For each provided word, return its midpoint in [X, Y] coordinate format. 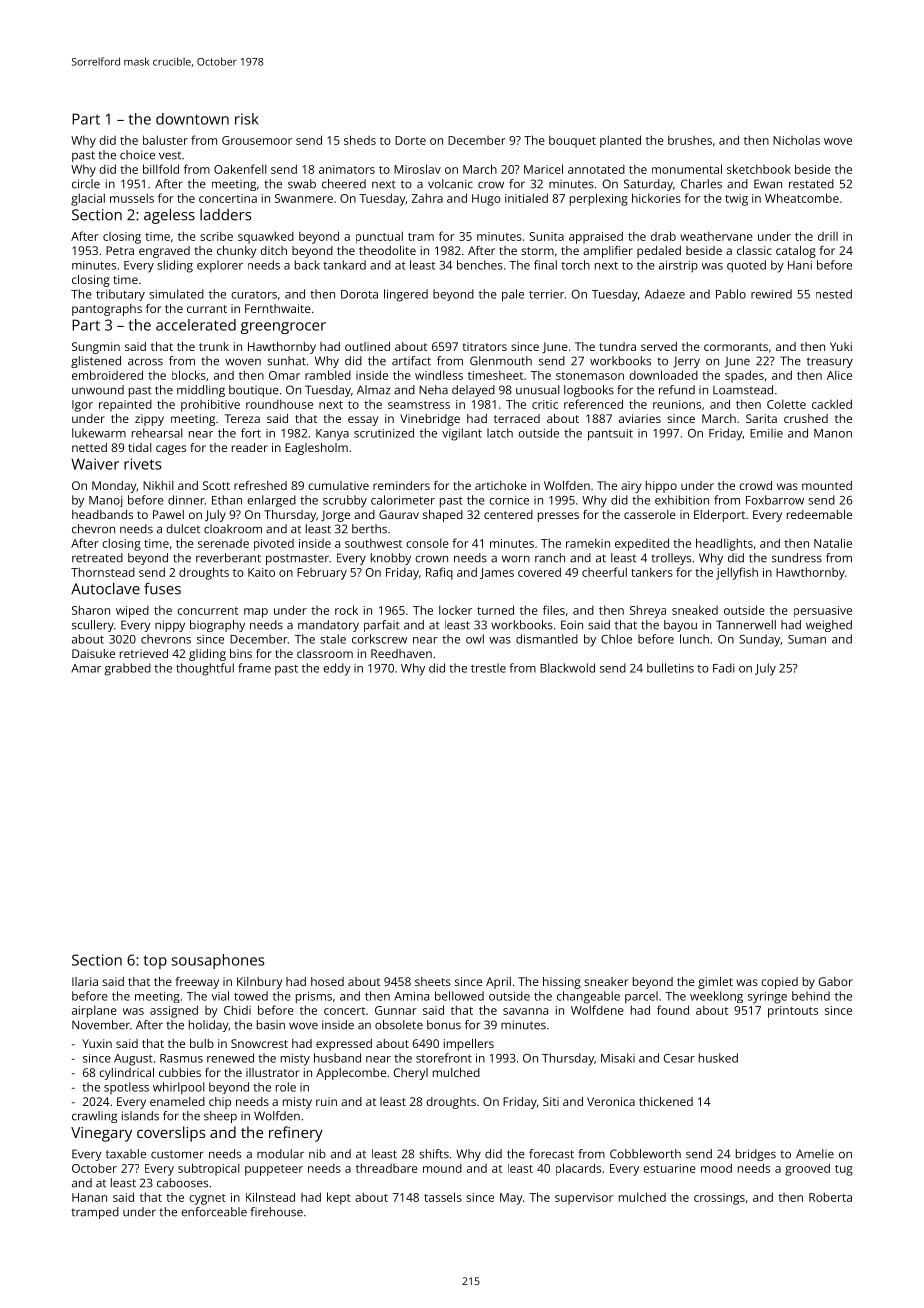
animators [347, 169]
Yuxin [97, 1043]
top [155, 962]
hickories [656, 198]
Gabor [836, 981]
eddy [337, 669]
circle [86, 184]
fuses [162, 588]
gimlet [715, 983]
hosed [327, 981]
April [498, 983]
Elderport [719, 516]
